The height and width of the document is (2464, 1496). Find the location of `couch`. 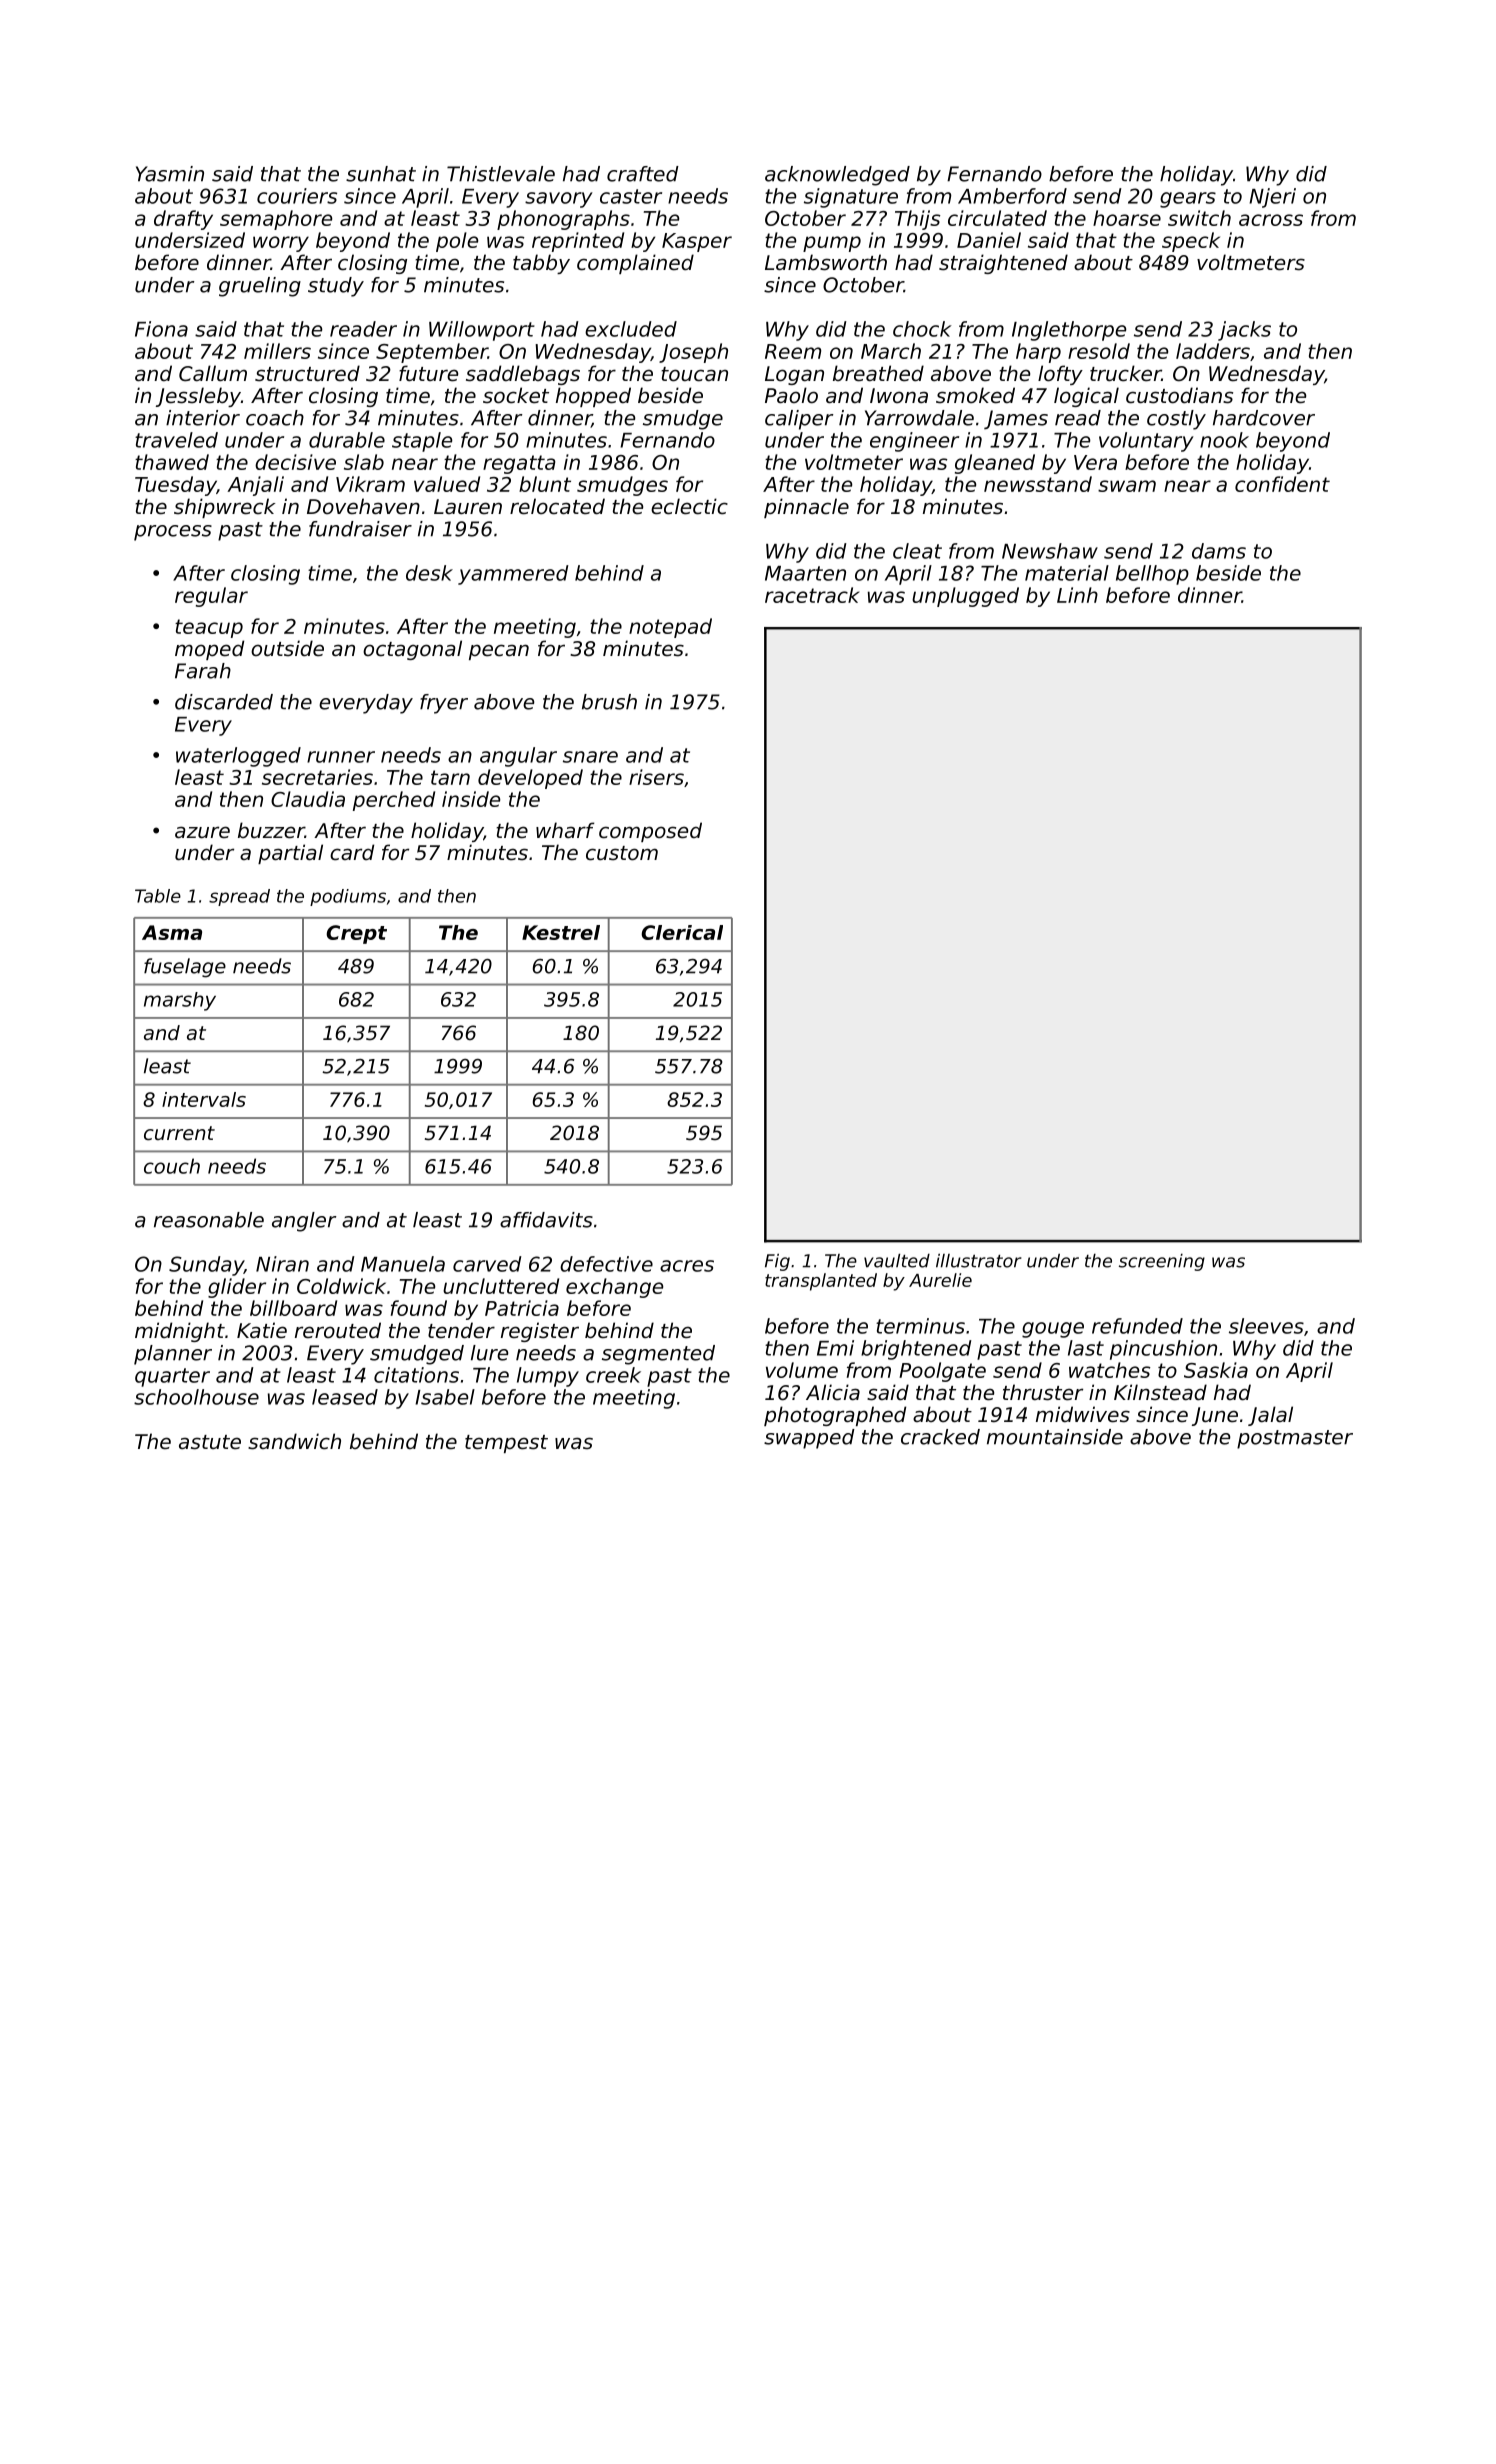

couch is located at coordinates (172, 1166).
